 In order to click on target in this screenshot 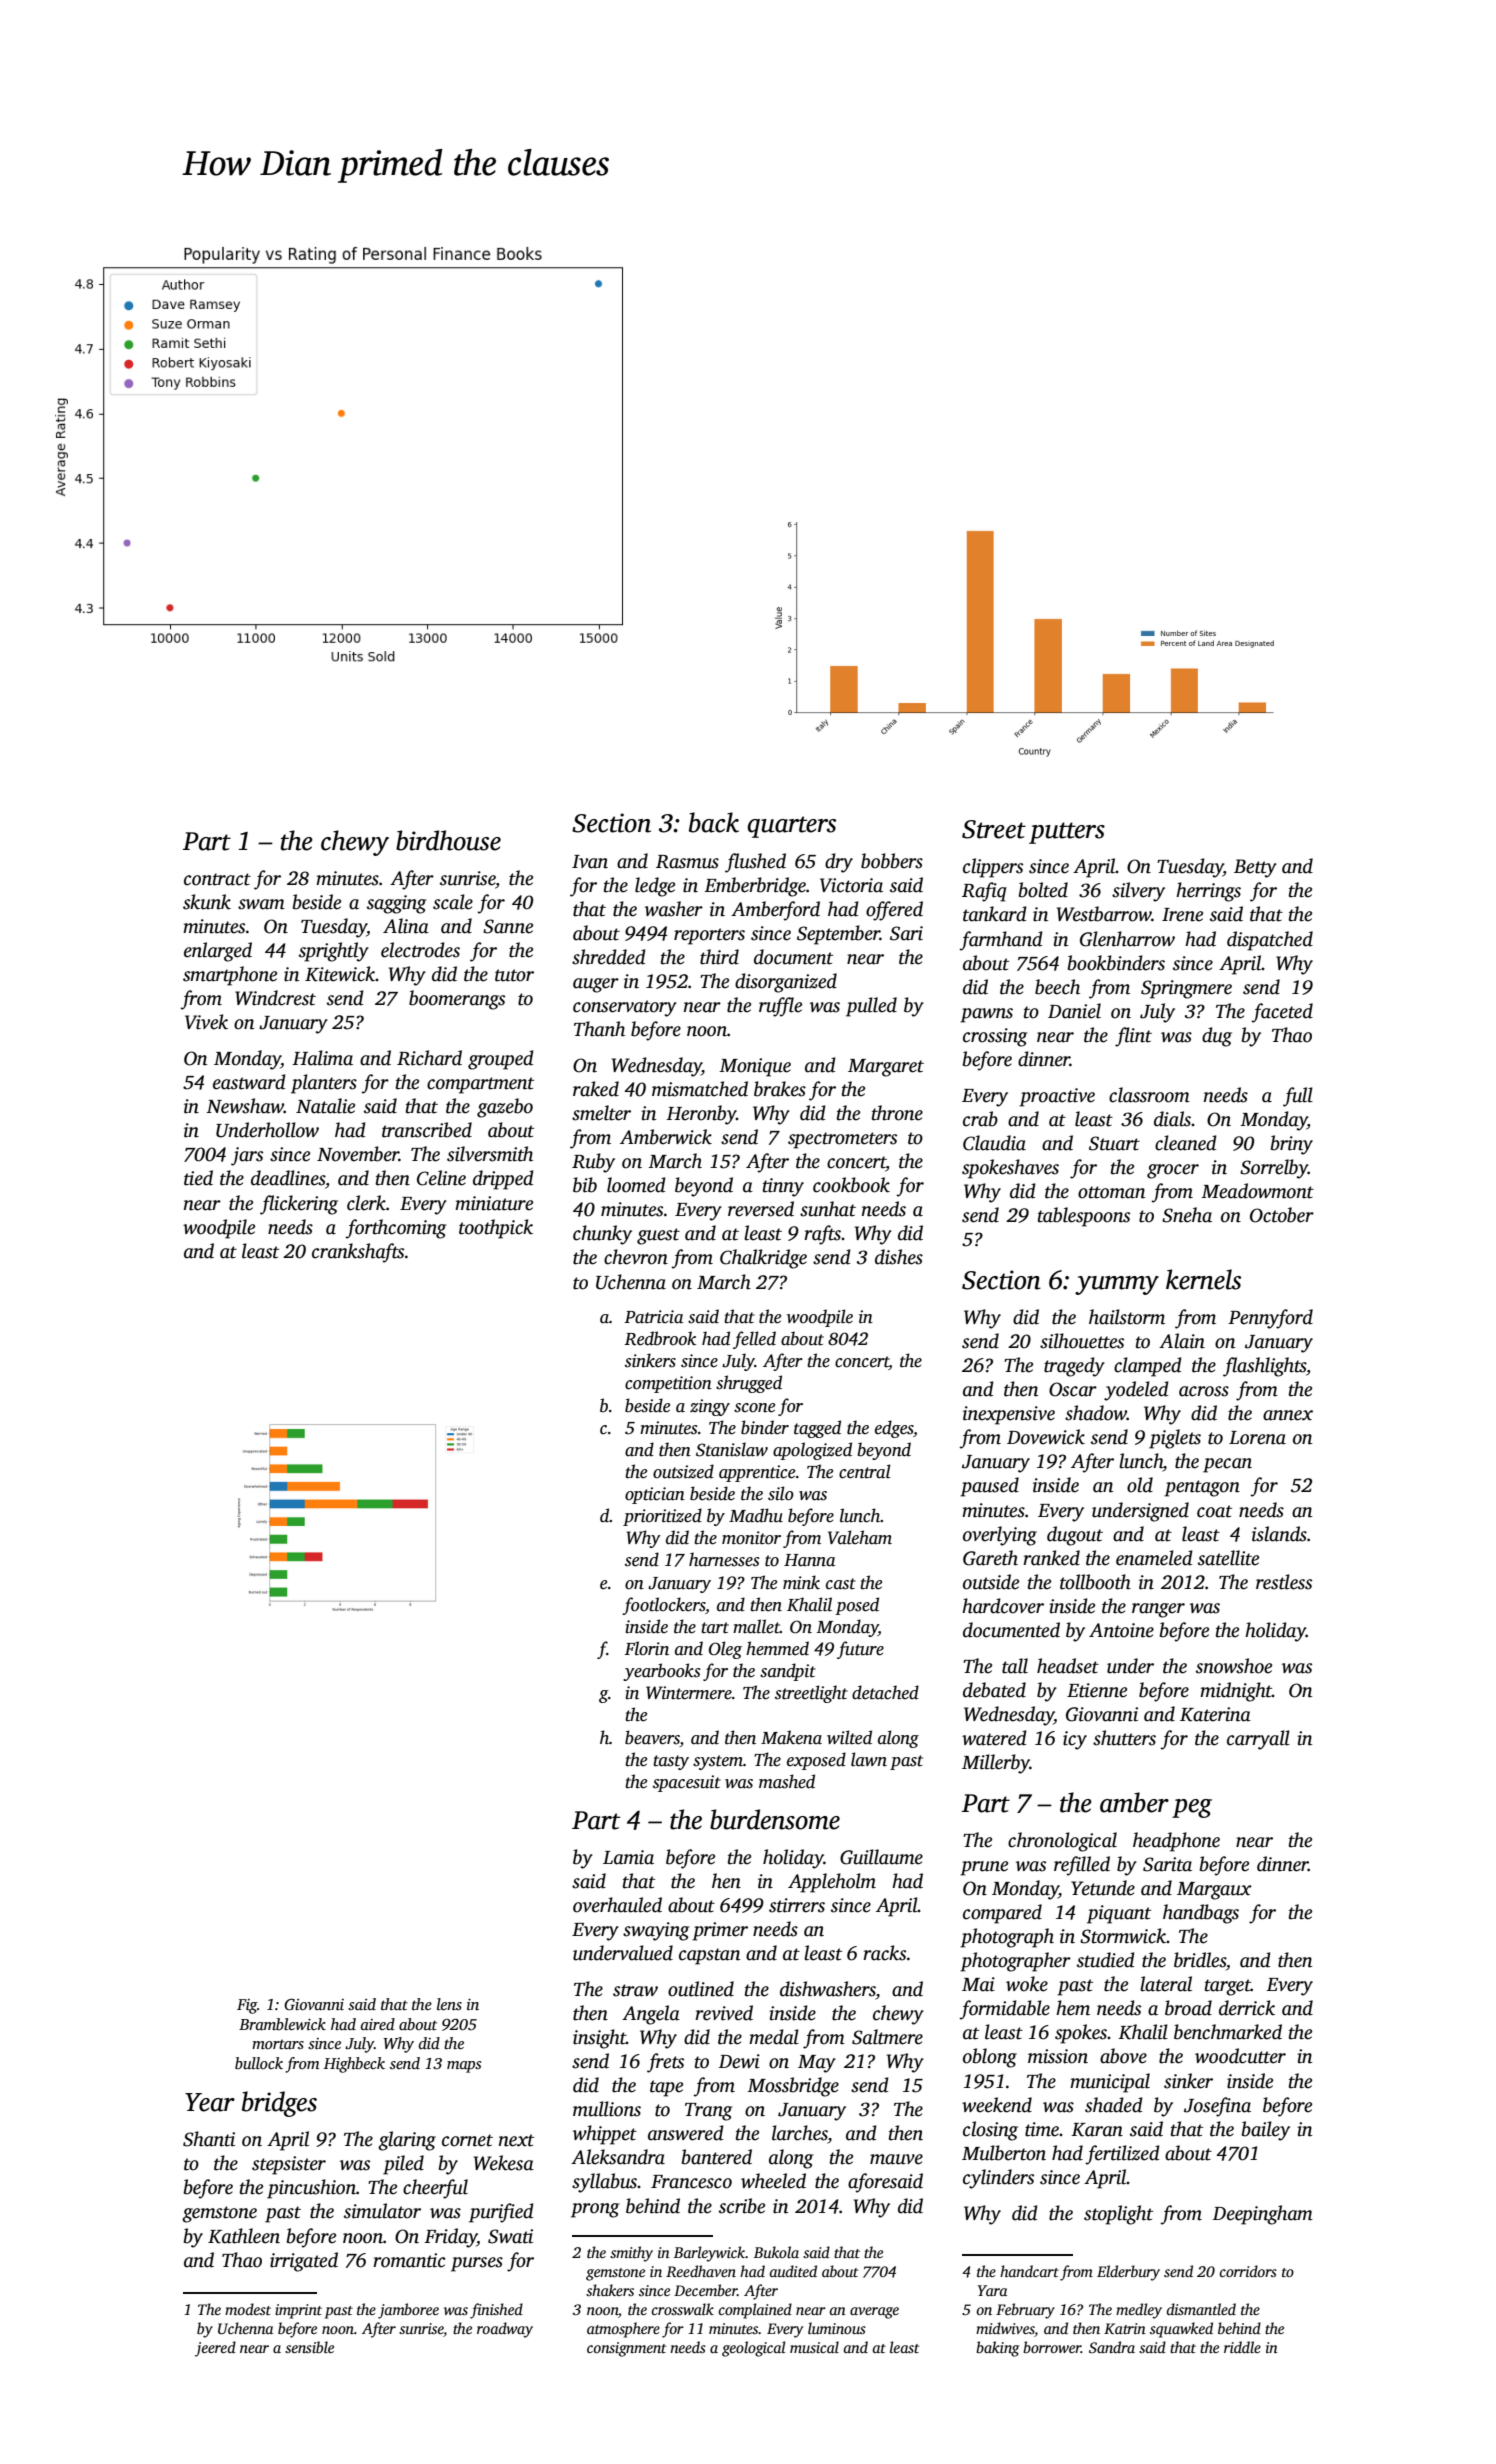, I will do `click(1228, 1987)`.
